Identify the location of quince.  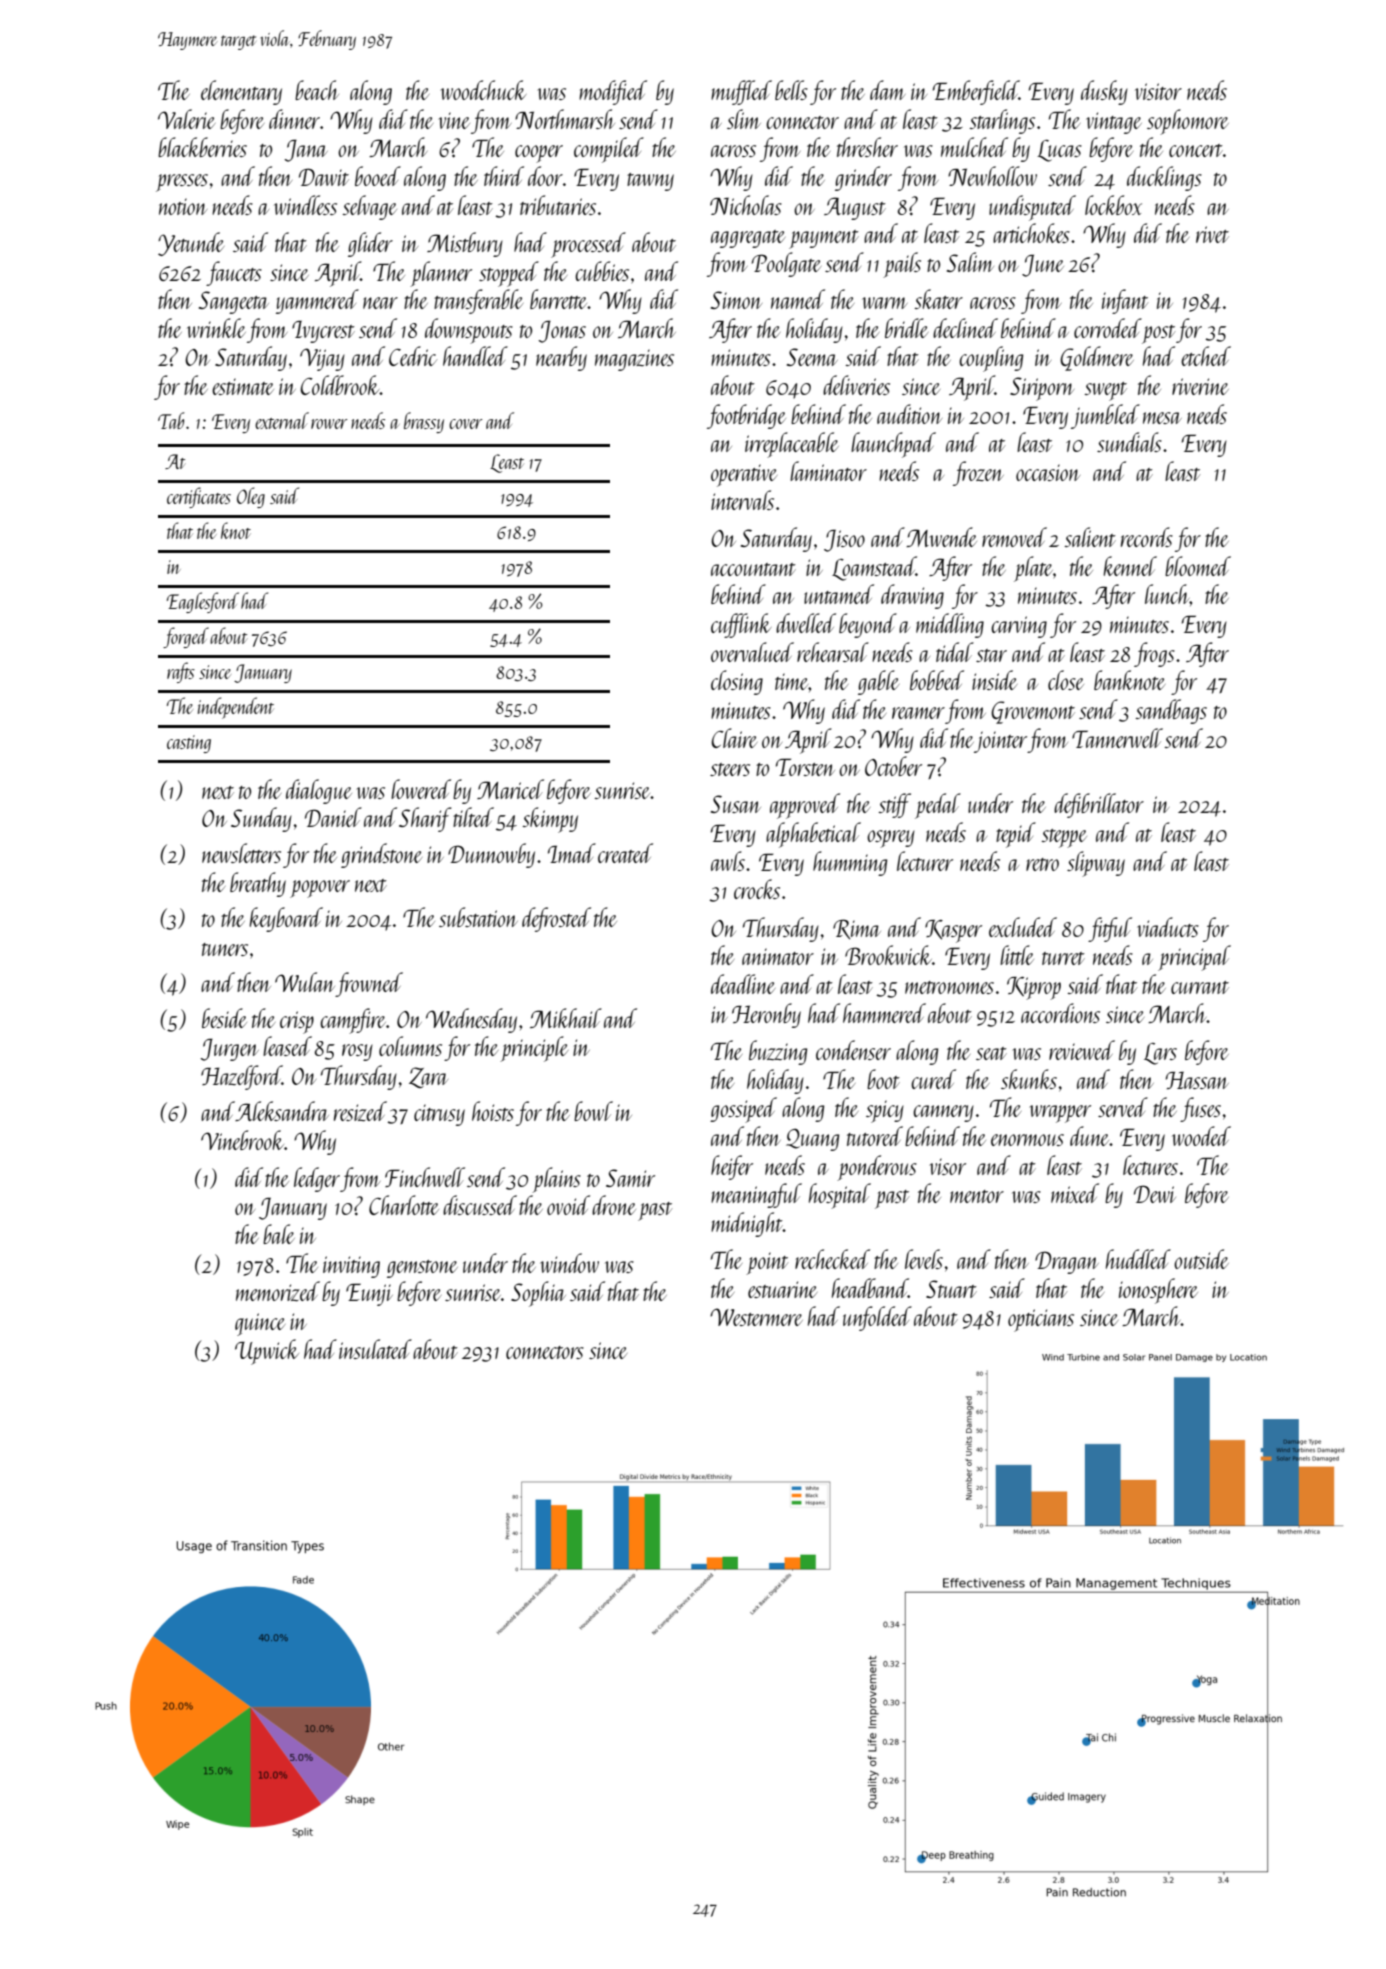
(260, 1324).
